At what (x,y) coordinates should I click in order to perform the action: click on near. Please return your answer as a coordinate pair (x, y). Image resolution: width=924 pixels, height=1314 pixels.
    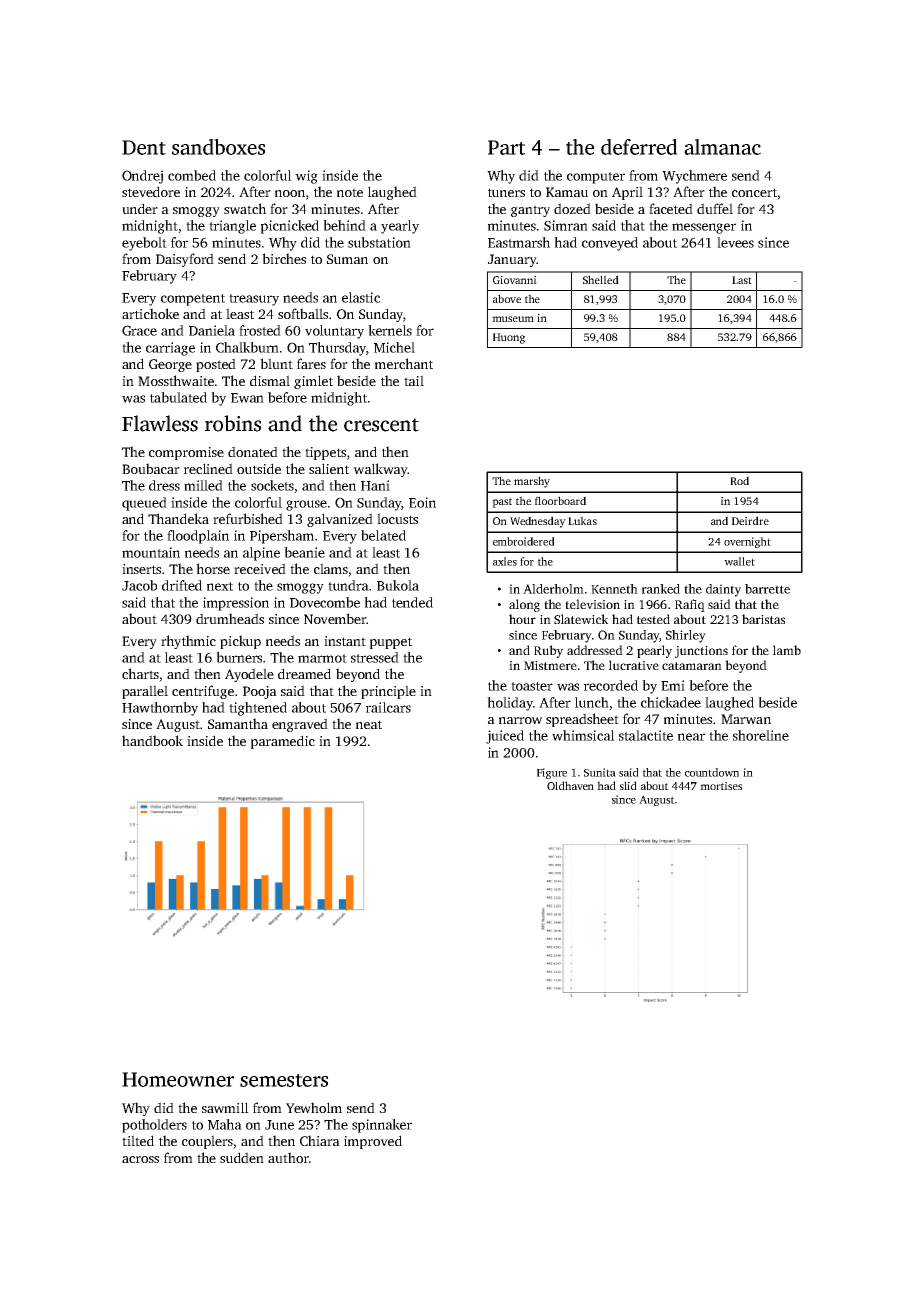
    Looking at the image, I should click on (691, 737).
